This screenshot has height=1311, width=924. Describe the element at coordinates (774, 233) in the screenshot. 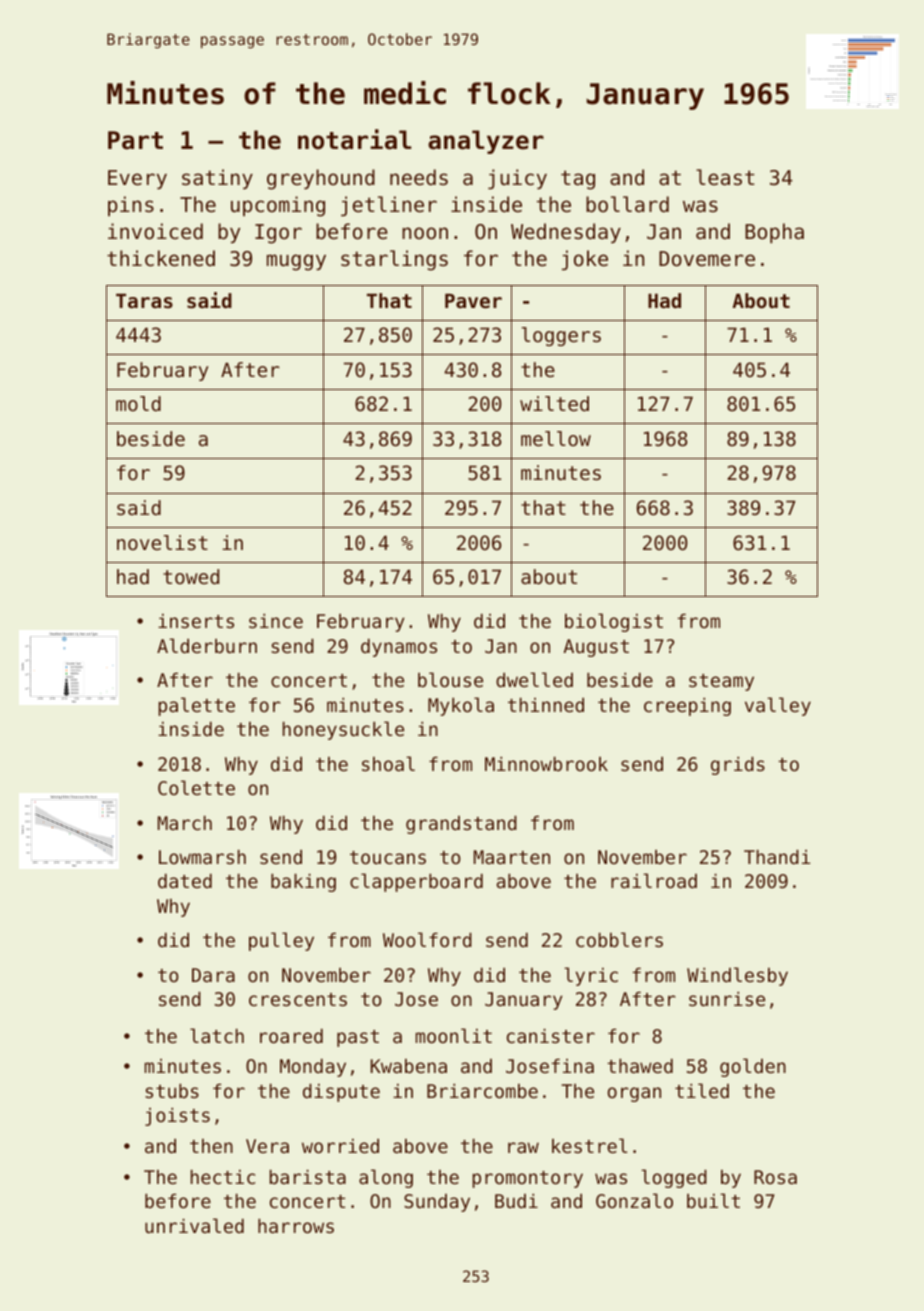

I see `Bopha` at that location.
